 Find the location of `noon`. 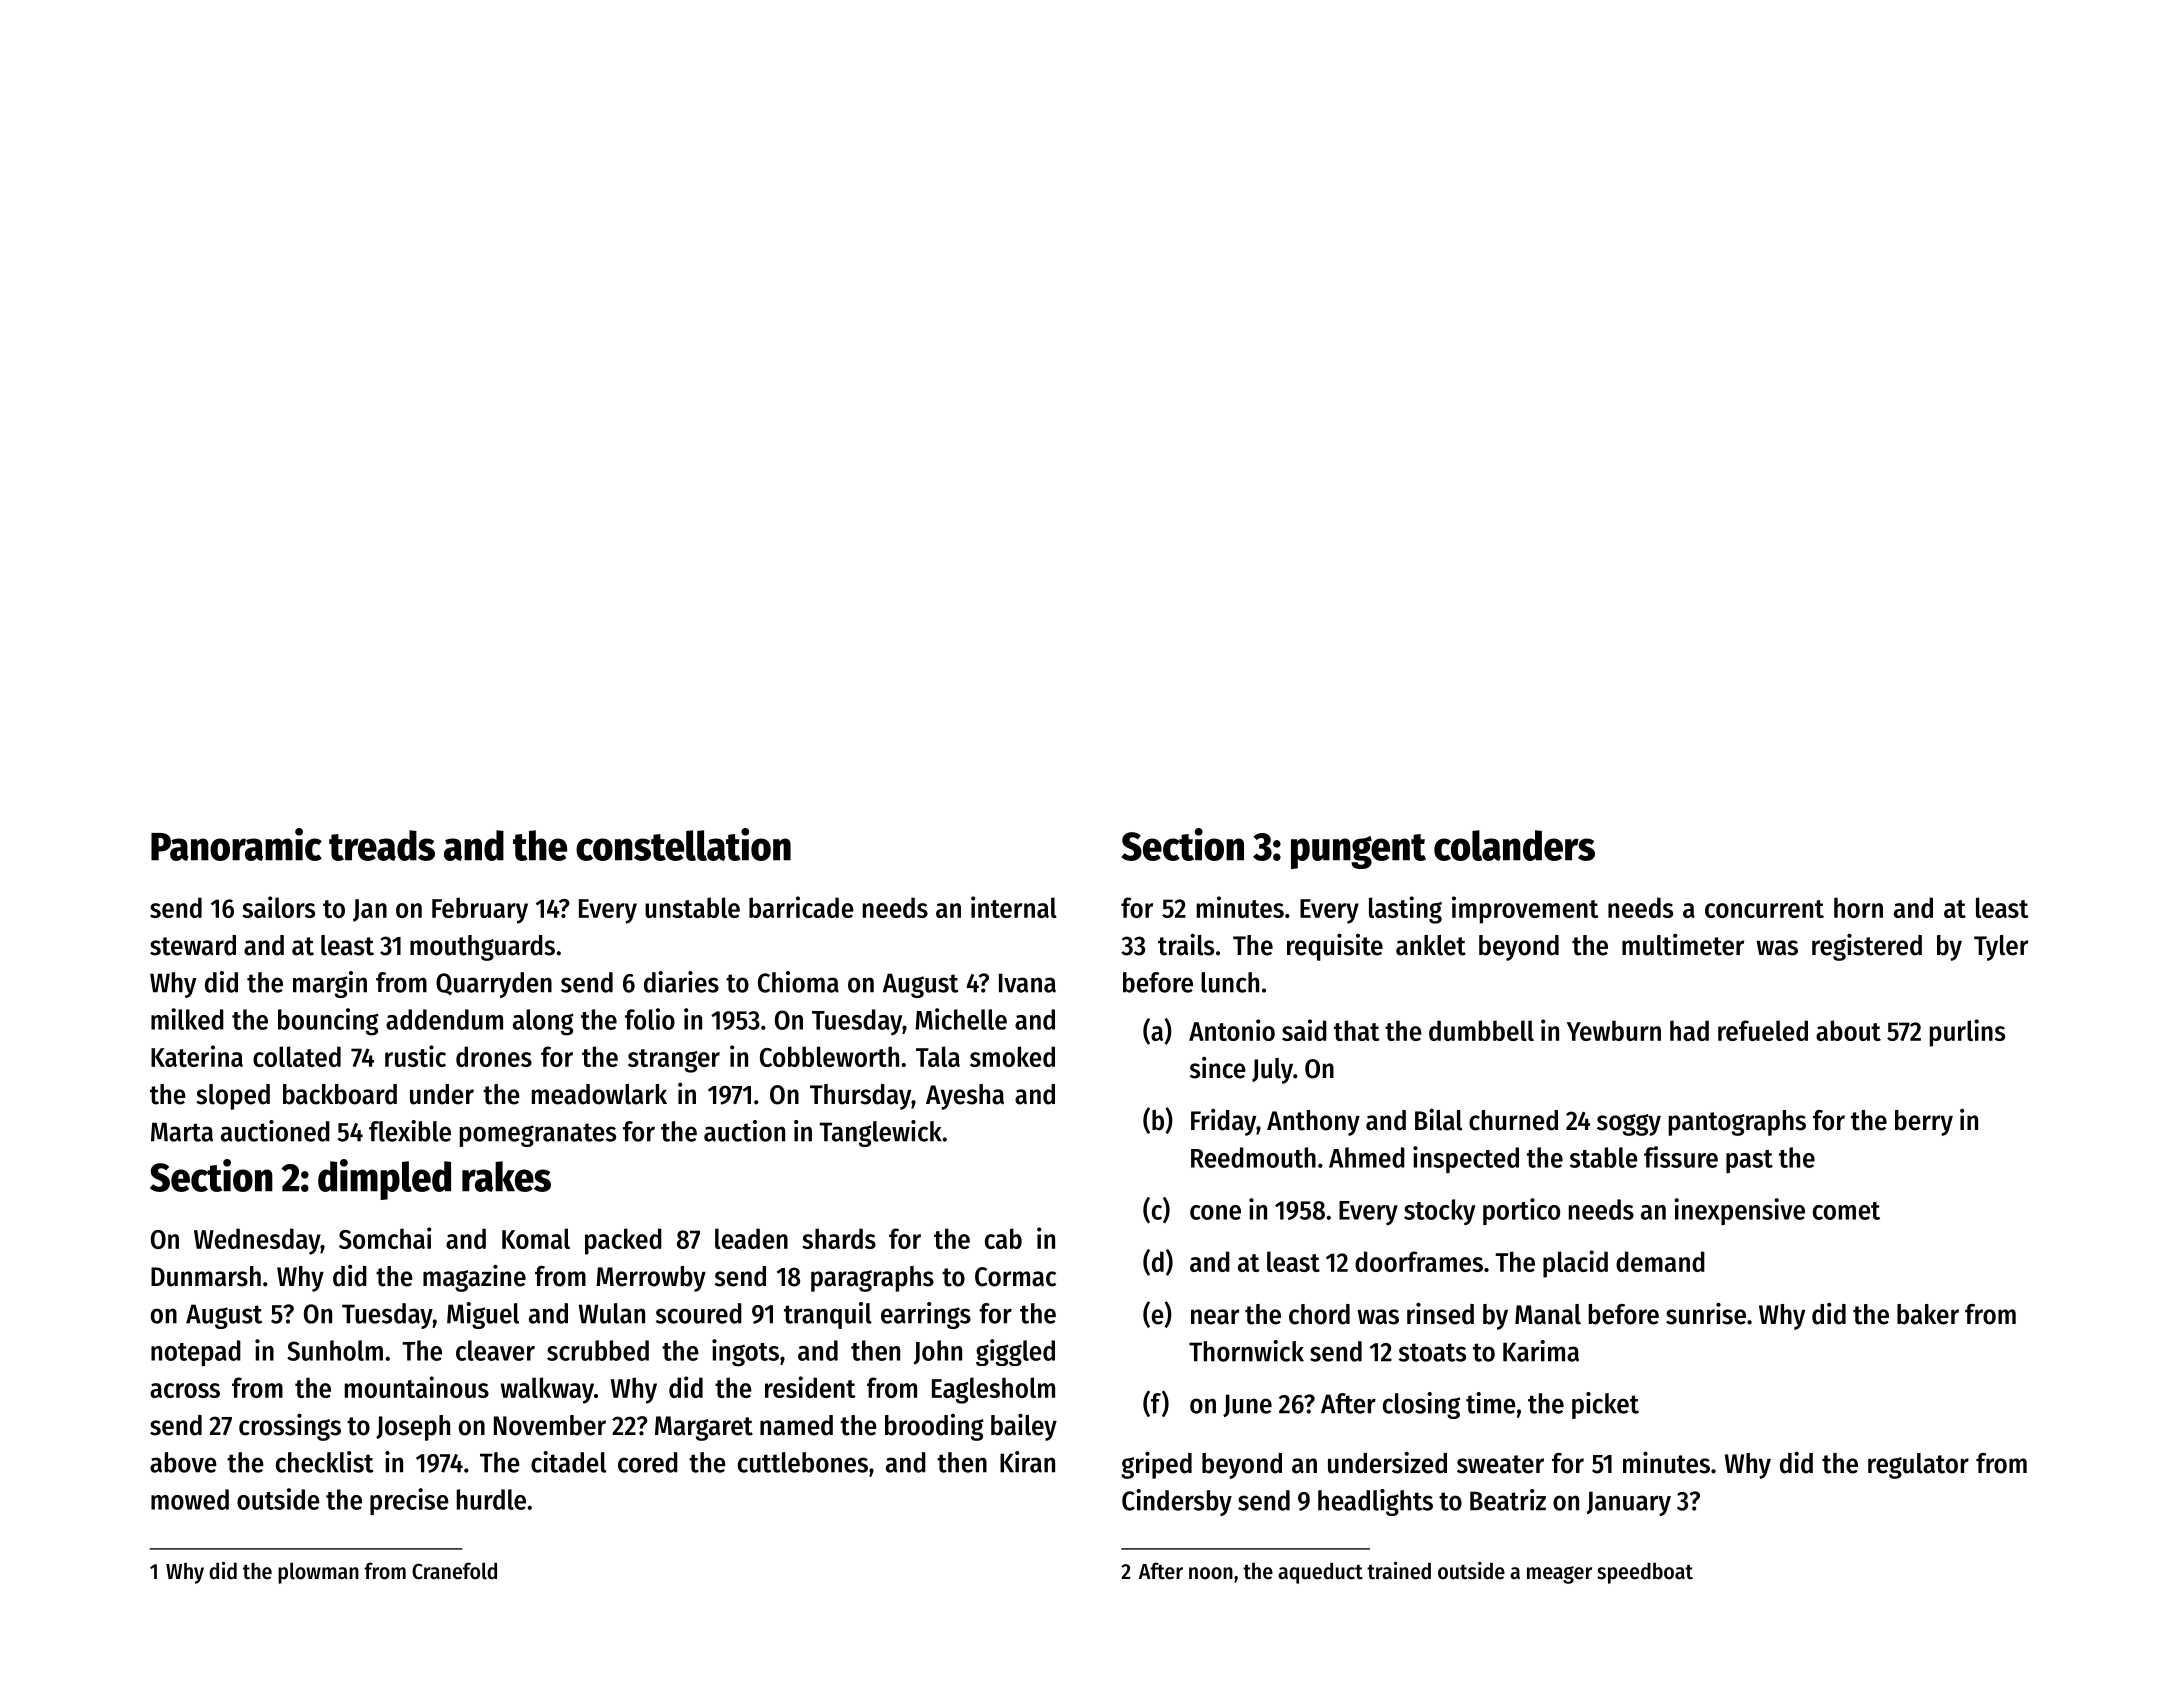

noon is located at coordinates (1211, 1573).
